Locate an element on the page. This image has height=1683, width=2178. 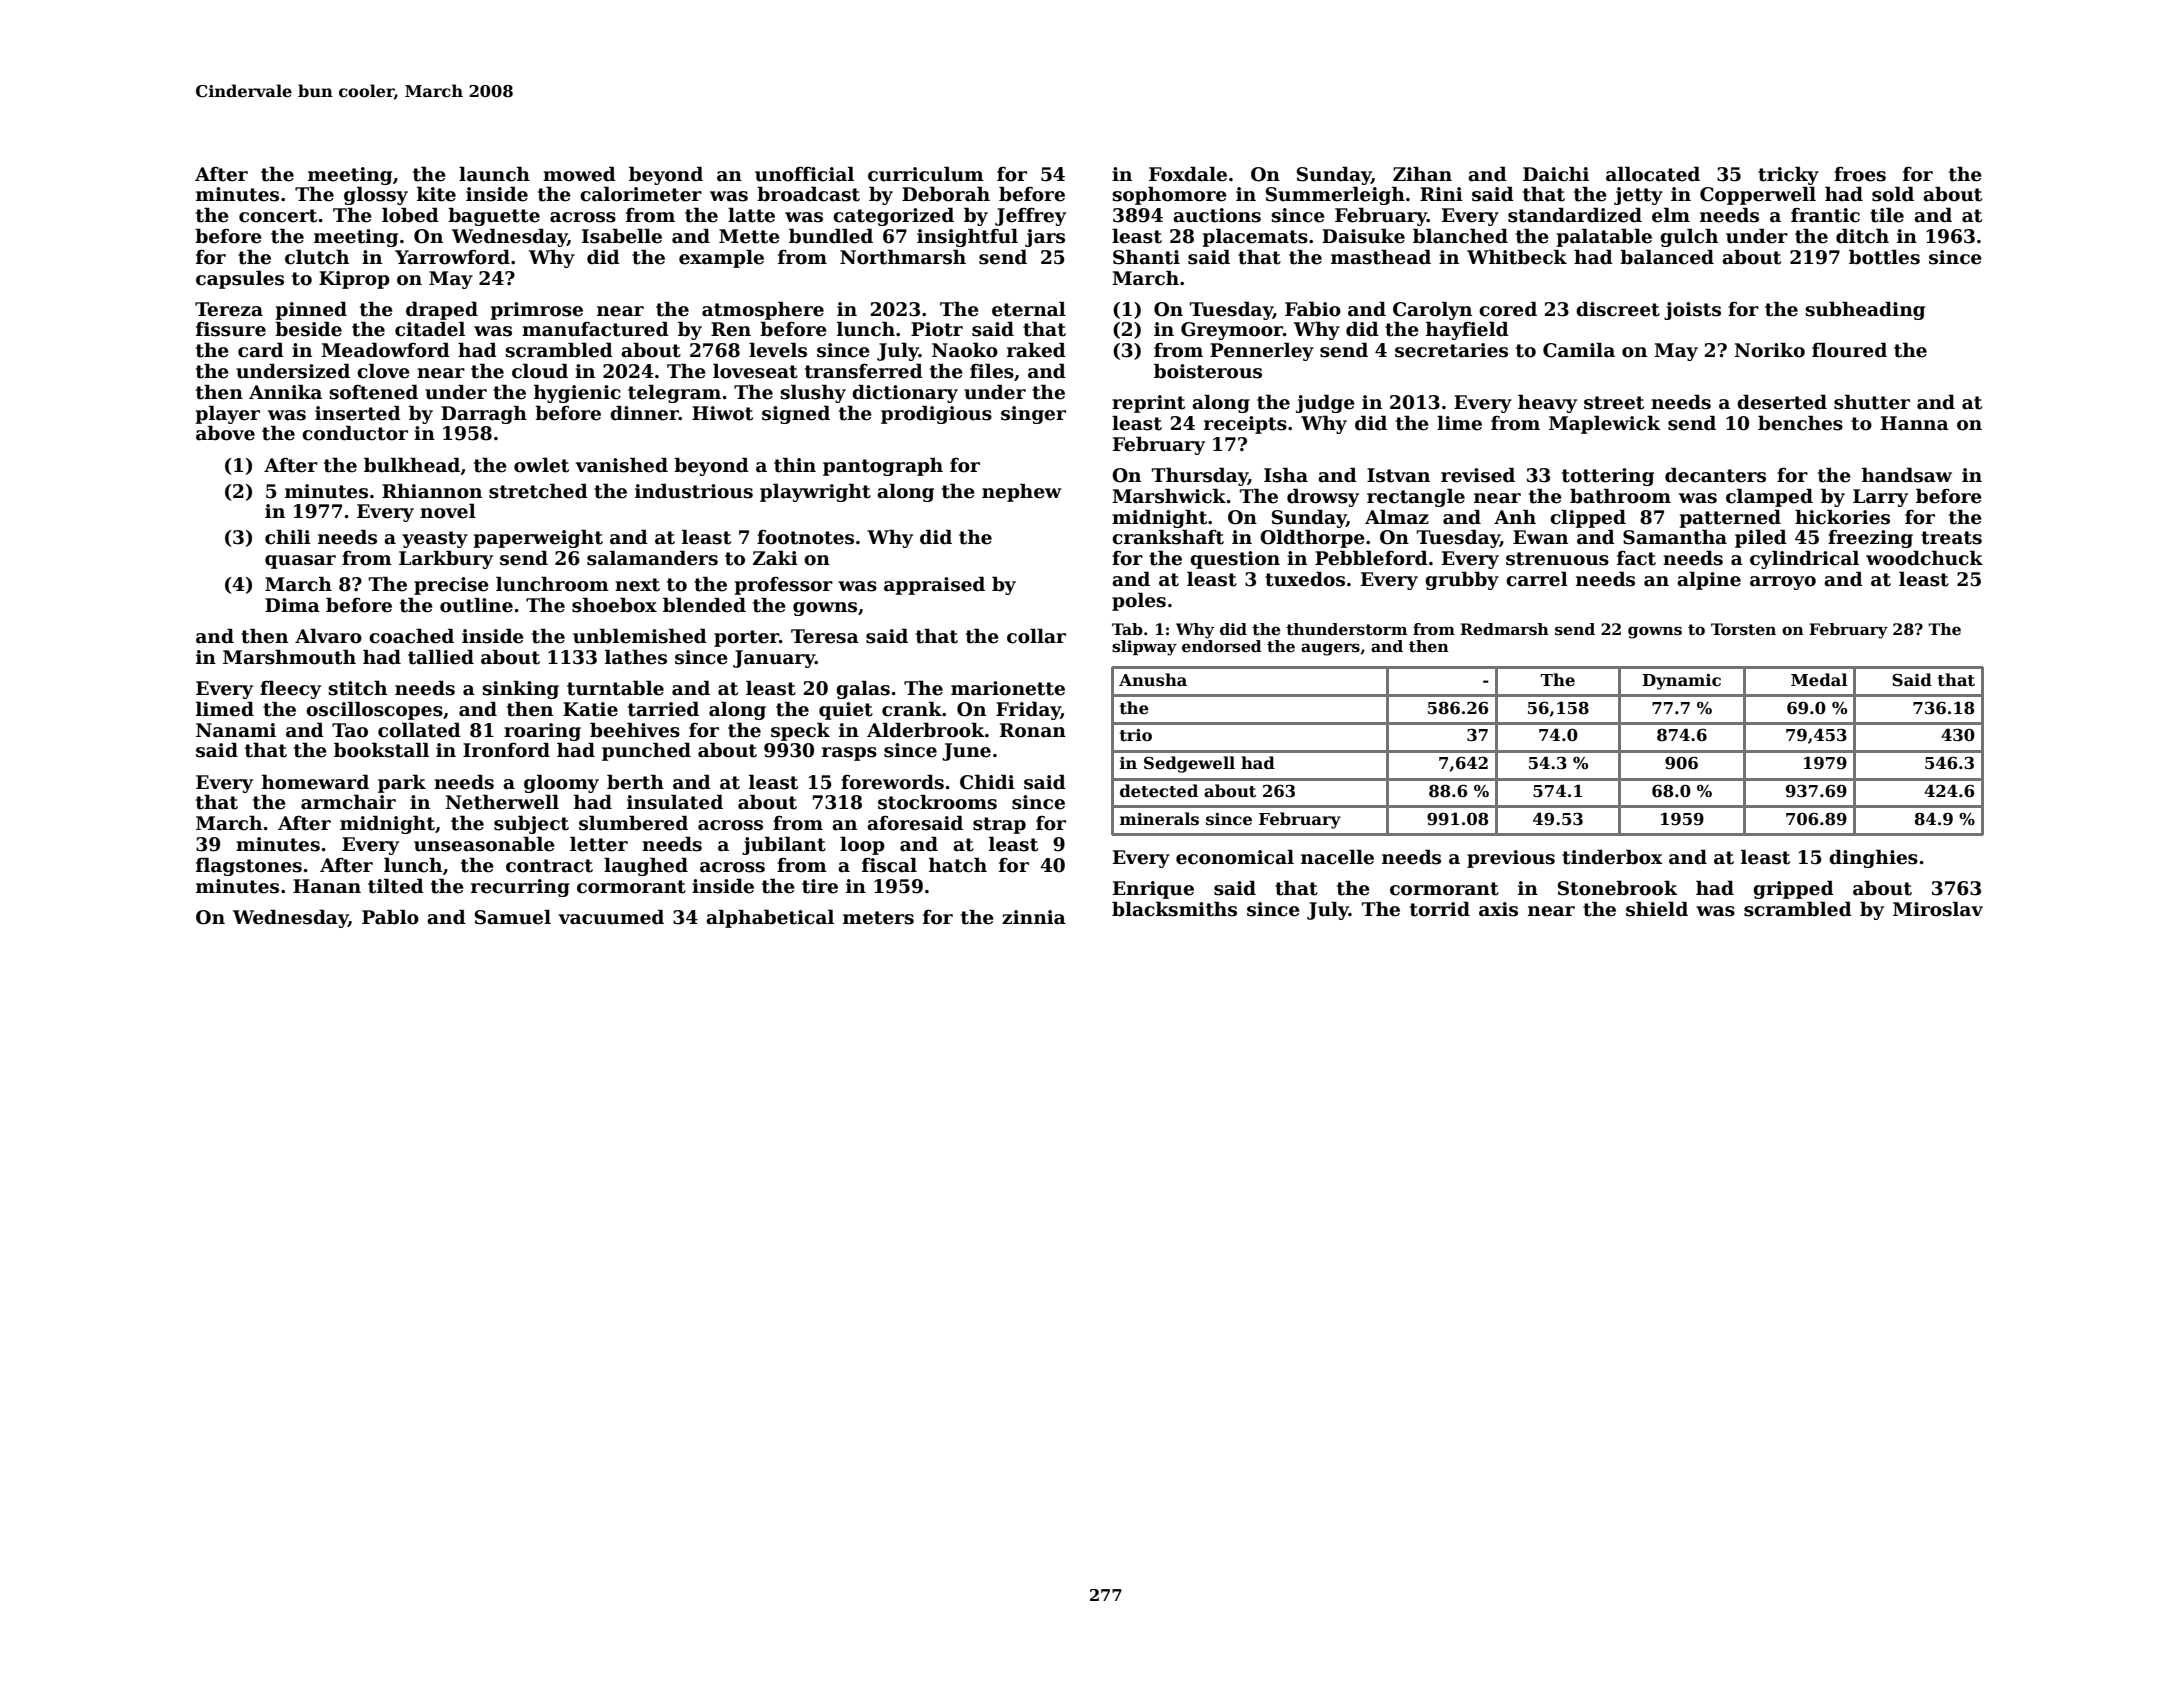
Marshwick is located at coordinates (1169, 496).
